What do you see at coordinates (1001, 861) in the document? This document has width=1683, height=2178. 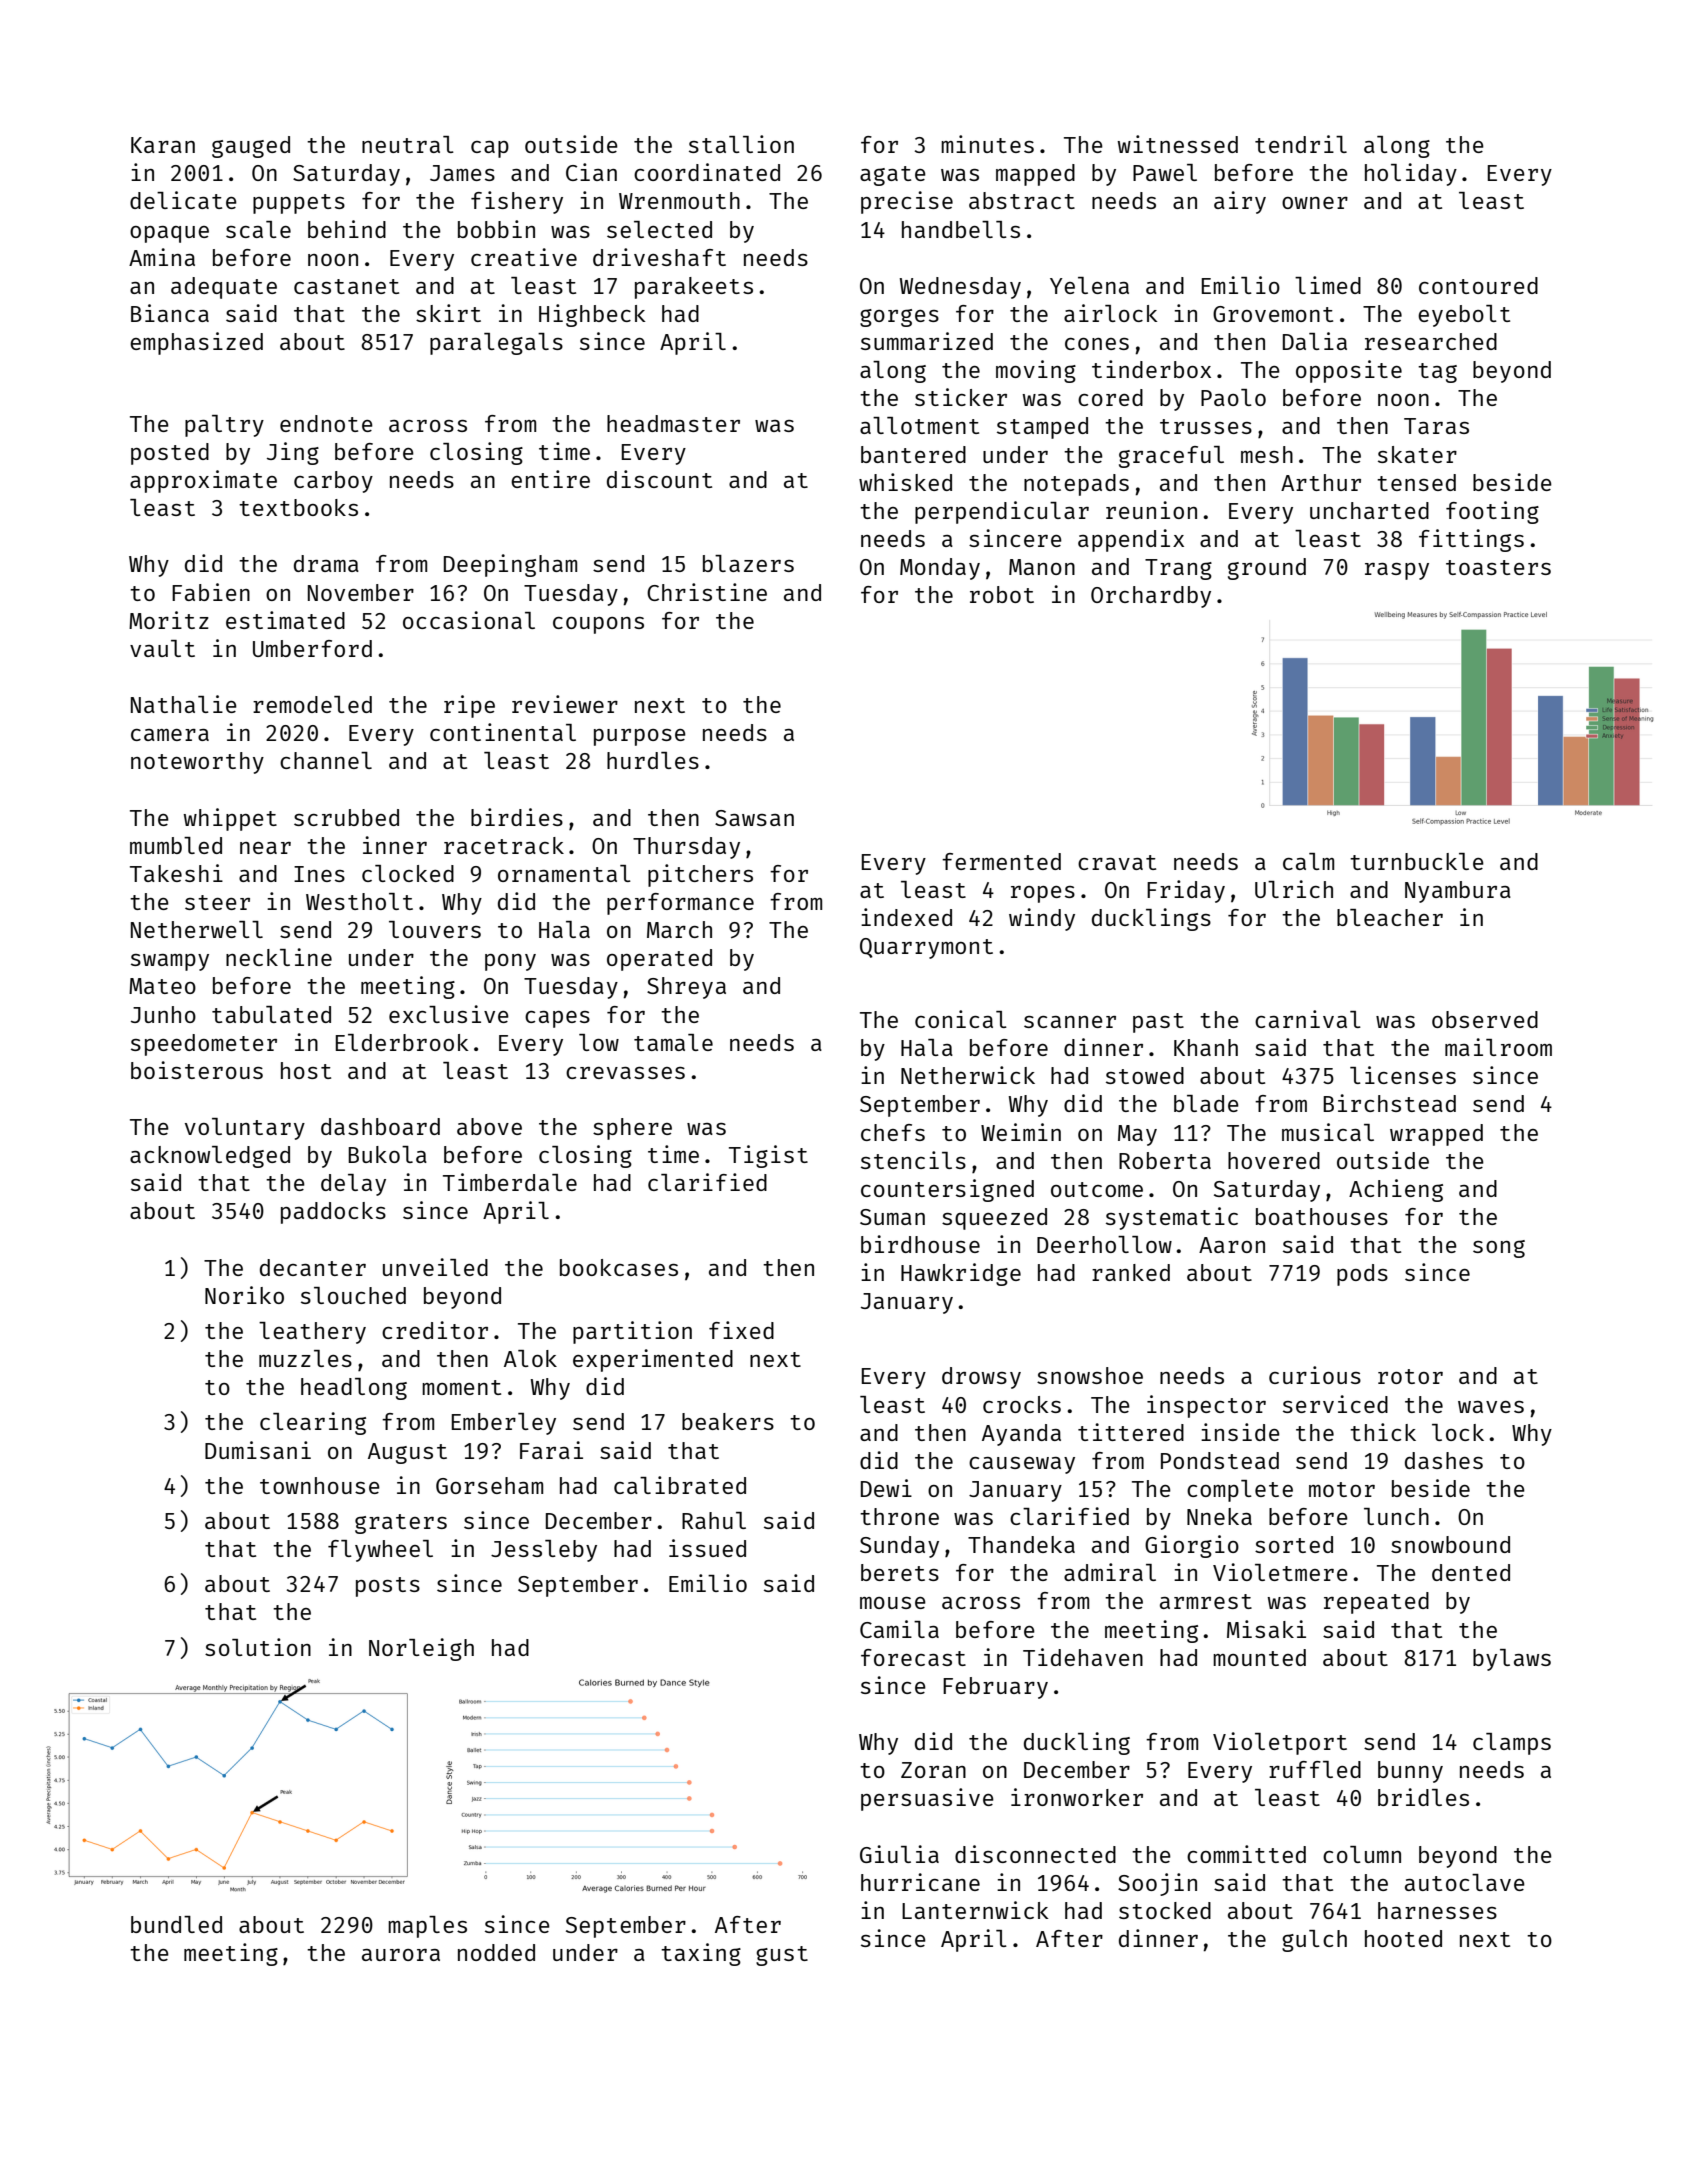 I see `fermented` at bounding box center [1001, 861].
